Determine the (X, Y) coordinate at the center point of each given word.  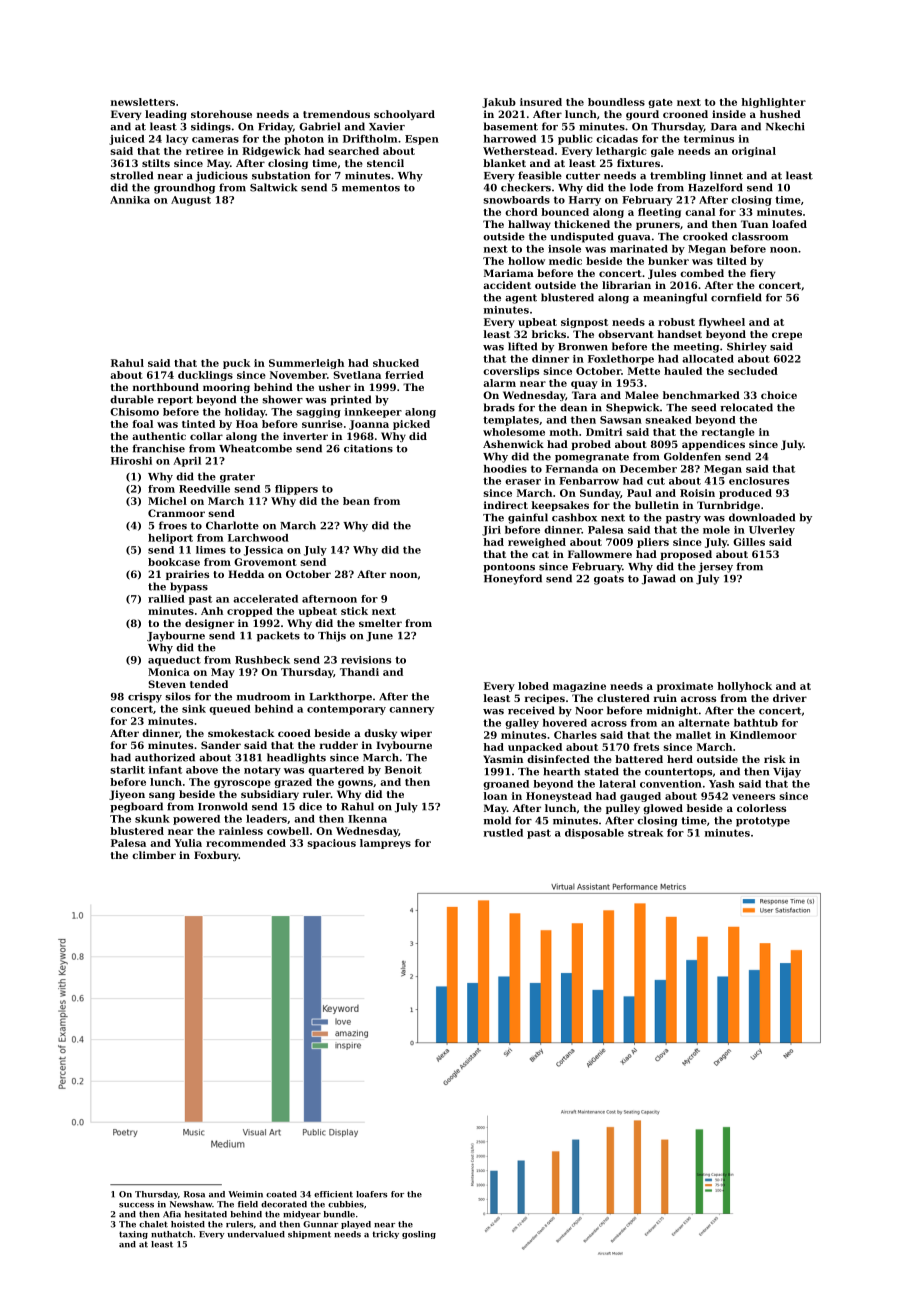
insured (541, 102)
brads (499, 407)
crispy (145, 697)
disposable (594, 834)
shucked (396, 363)
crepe (787, 336)
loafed (789, 224)
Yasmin (503, 759)
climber (154, 855)
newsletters (143, 102)
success (136, 1205)
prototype (763, 822)
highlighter (773, 103)
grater (237, 478)
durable (132, 399)
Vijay (787, 772)
